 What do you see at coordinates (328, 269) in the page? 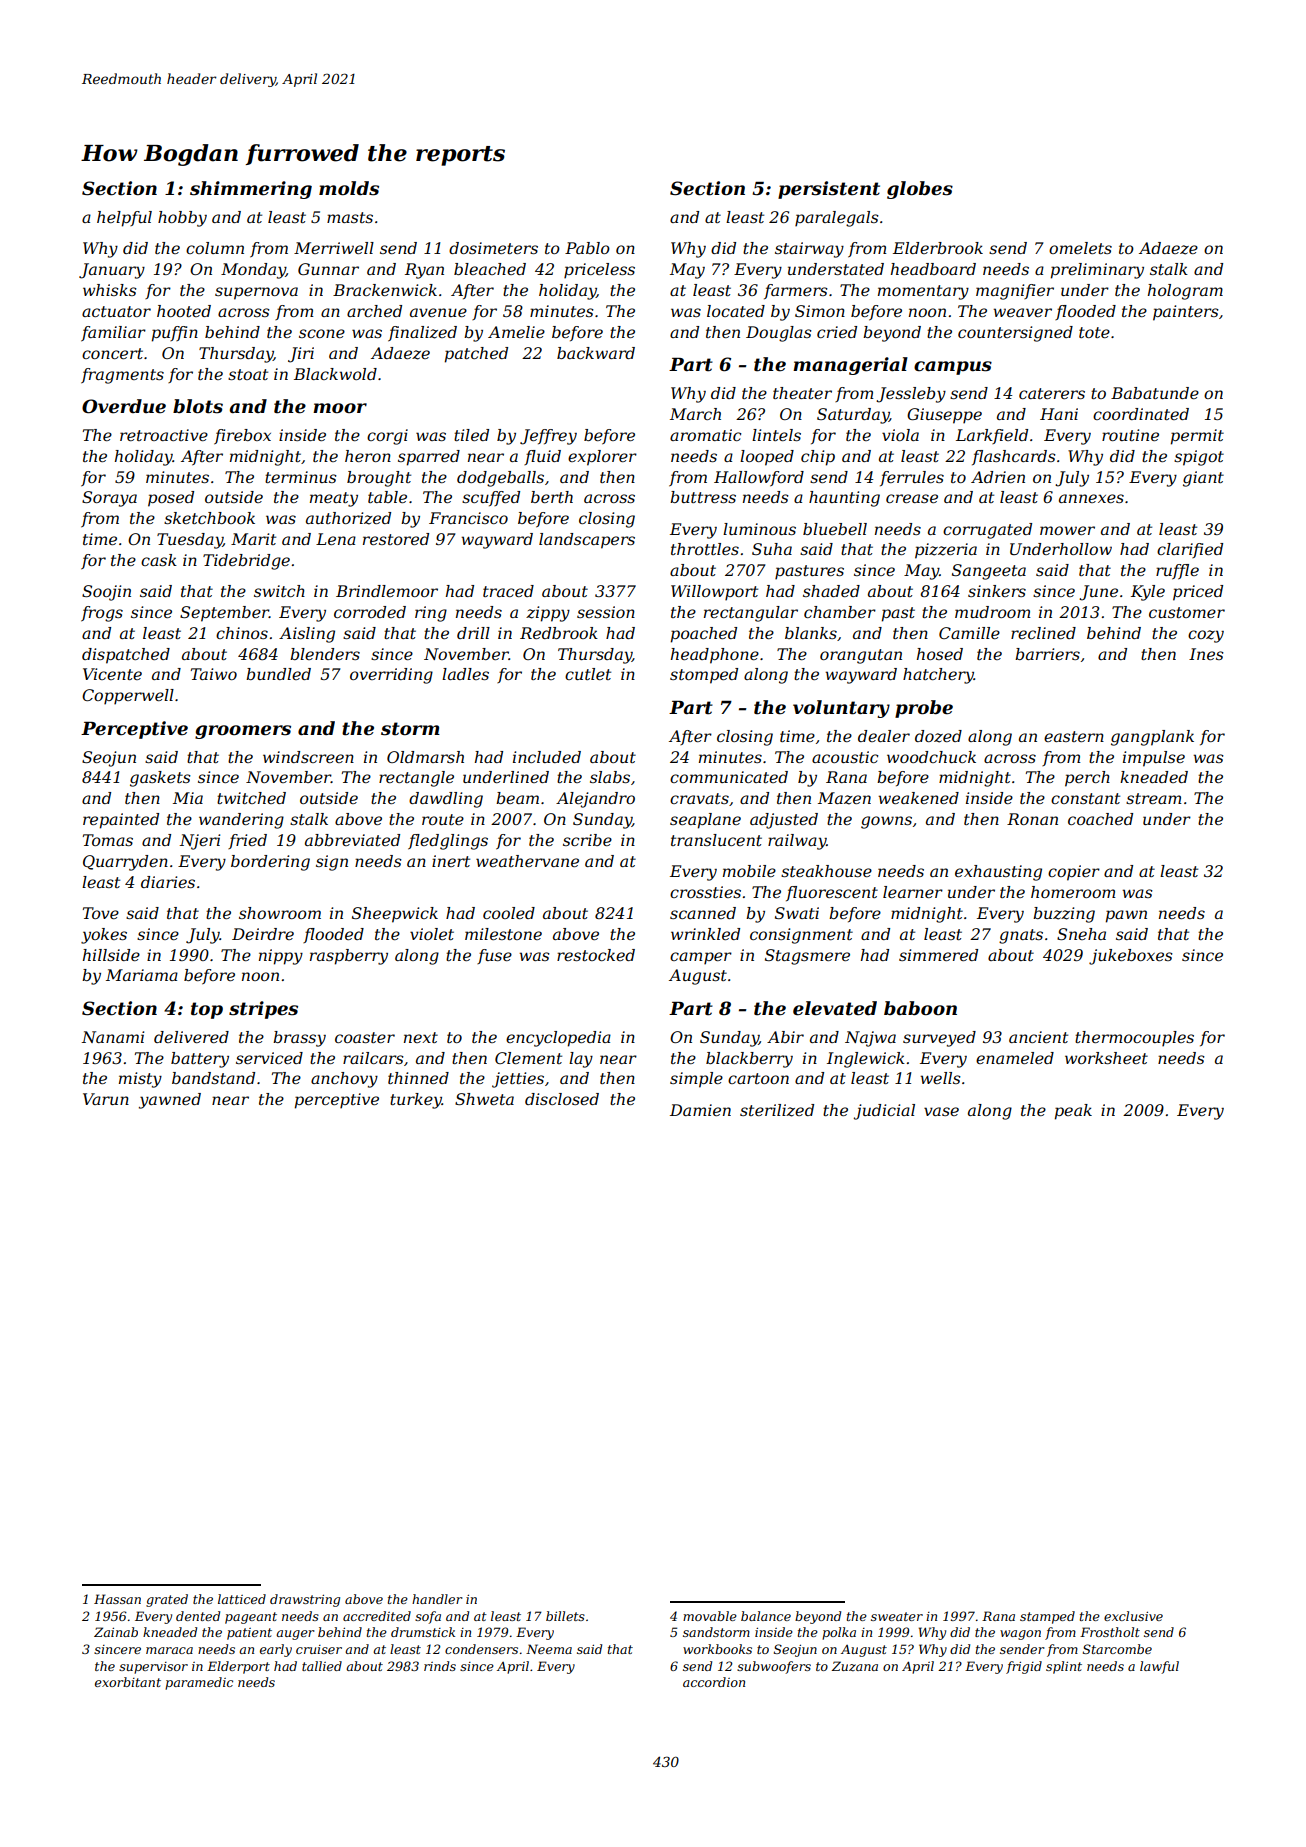
I see `Gunnar` at bounding box center [328, 269].
